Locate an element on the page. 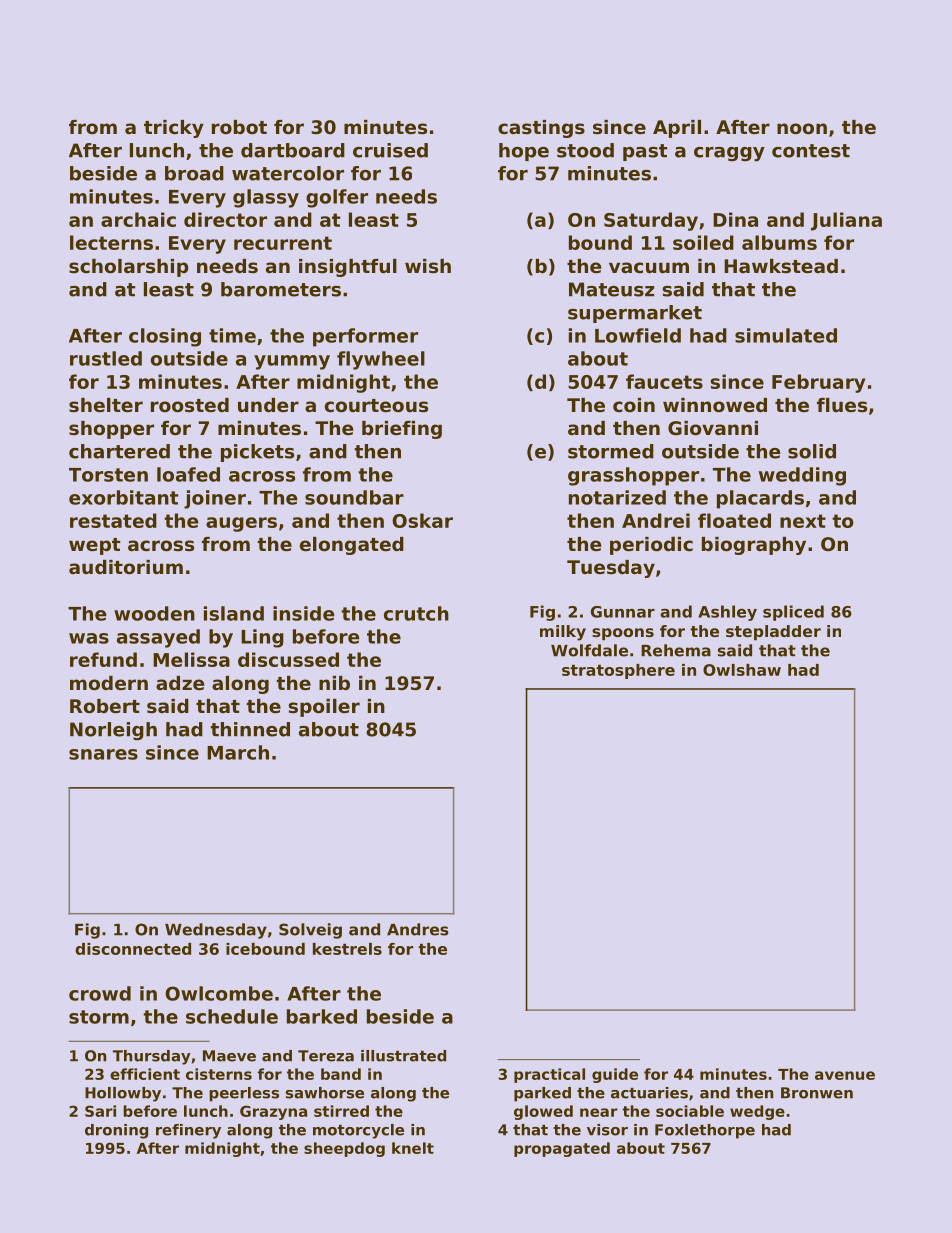 The height and width of the page is (1233, 952). avenue is located at coordinates (845, 1075).
